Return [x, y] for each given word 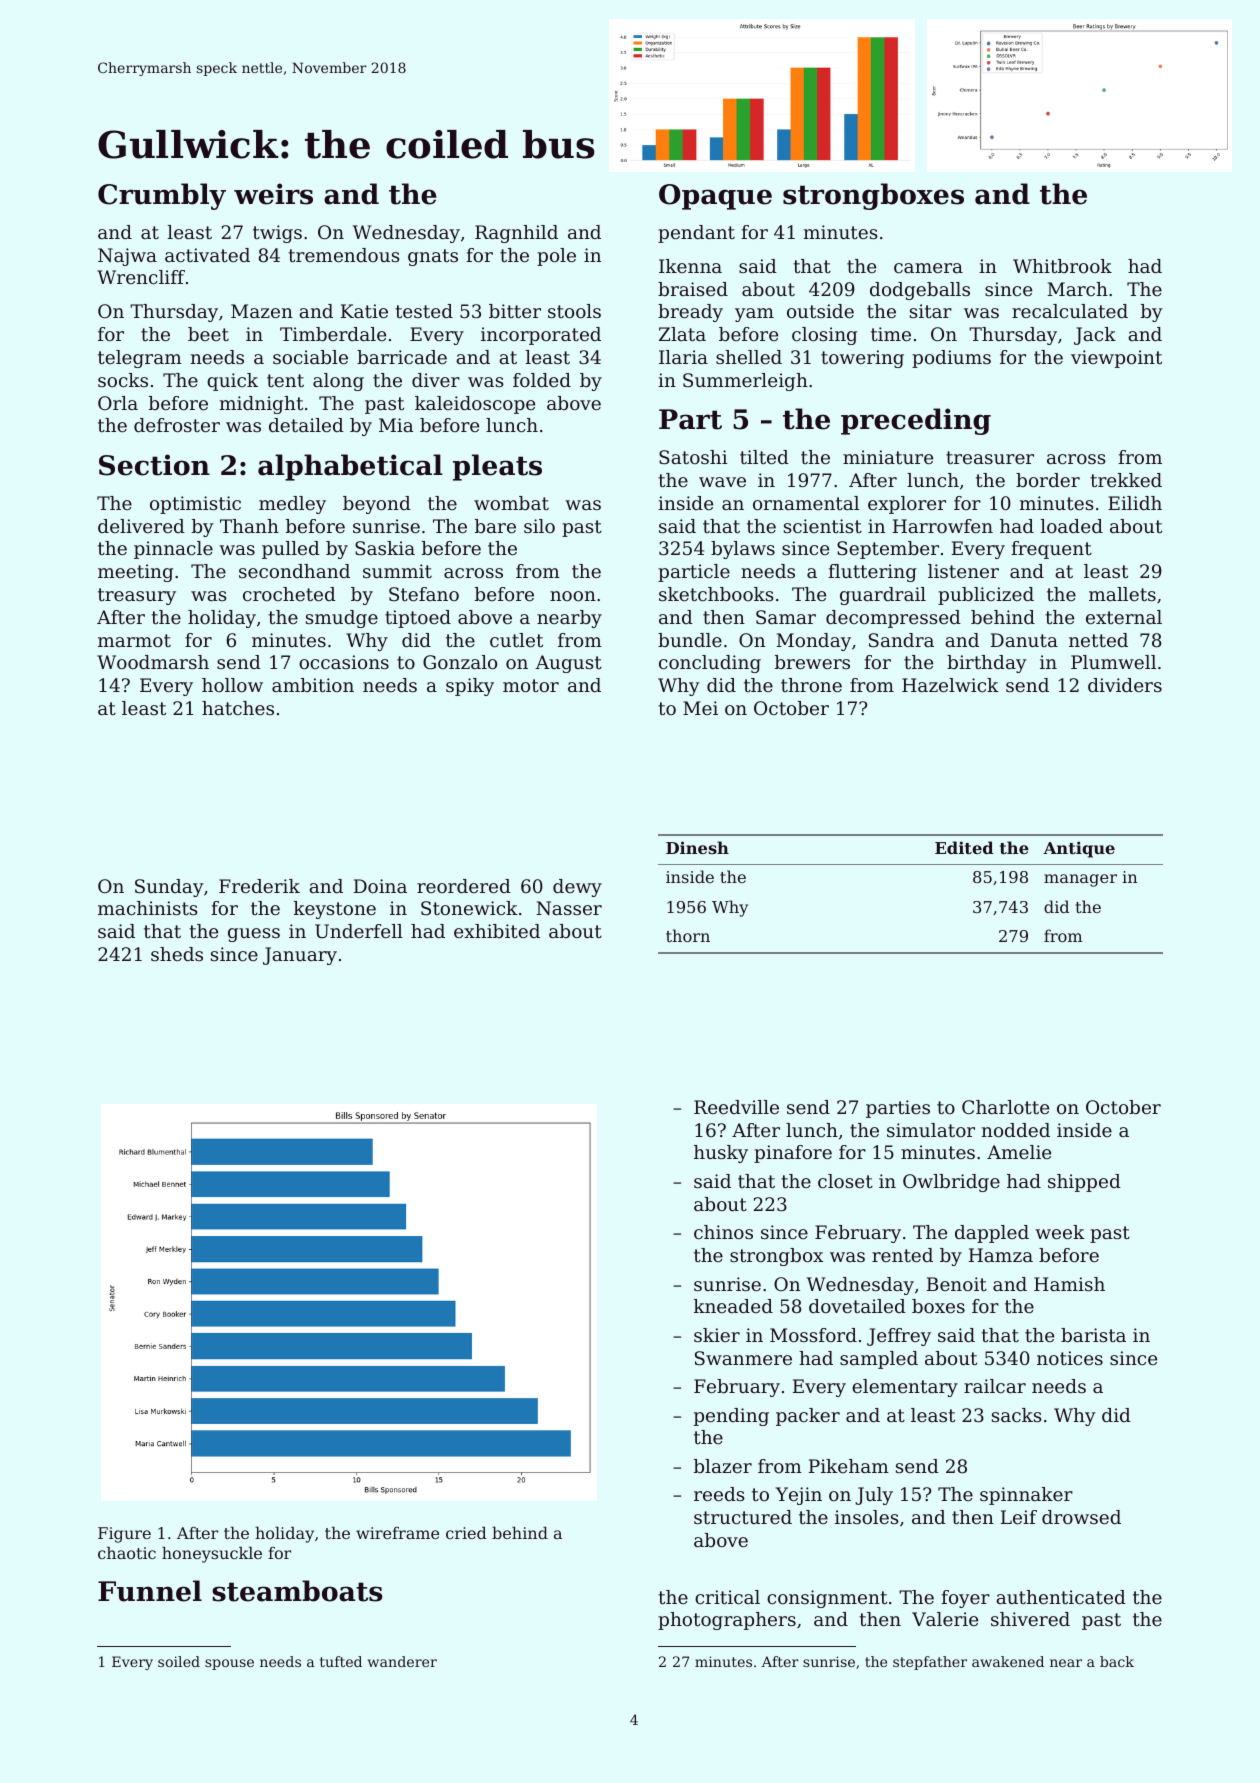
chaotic [127, 1552]
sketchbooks [716, 594]
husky [721, 1154]
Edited [964, 847]
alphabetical [350, 467]
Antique [1079, 849]
